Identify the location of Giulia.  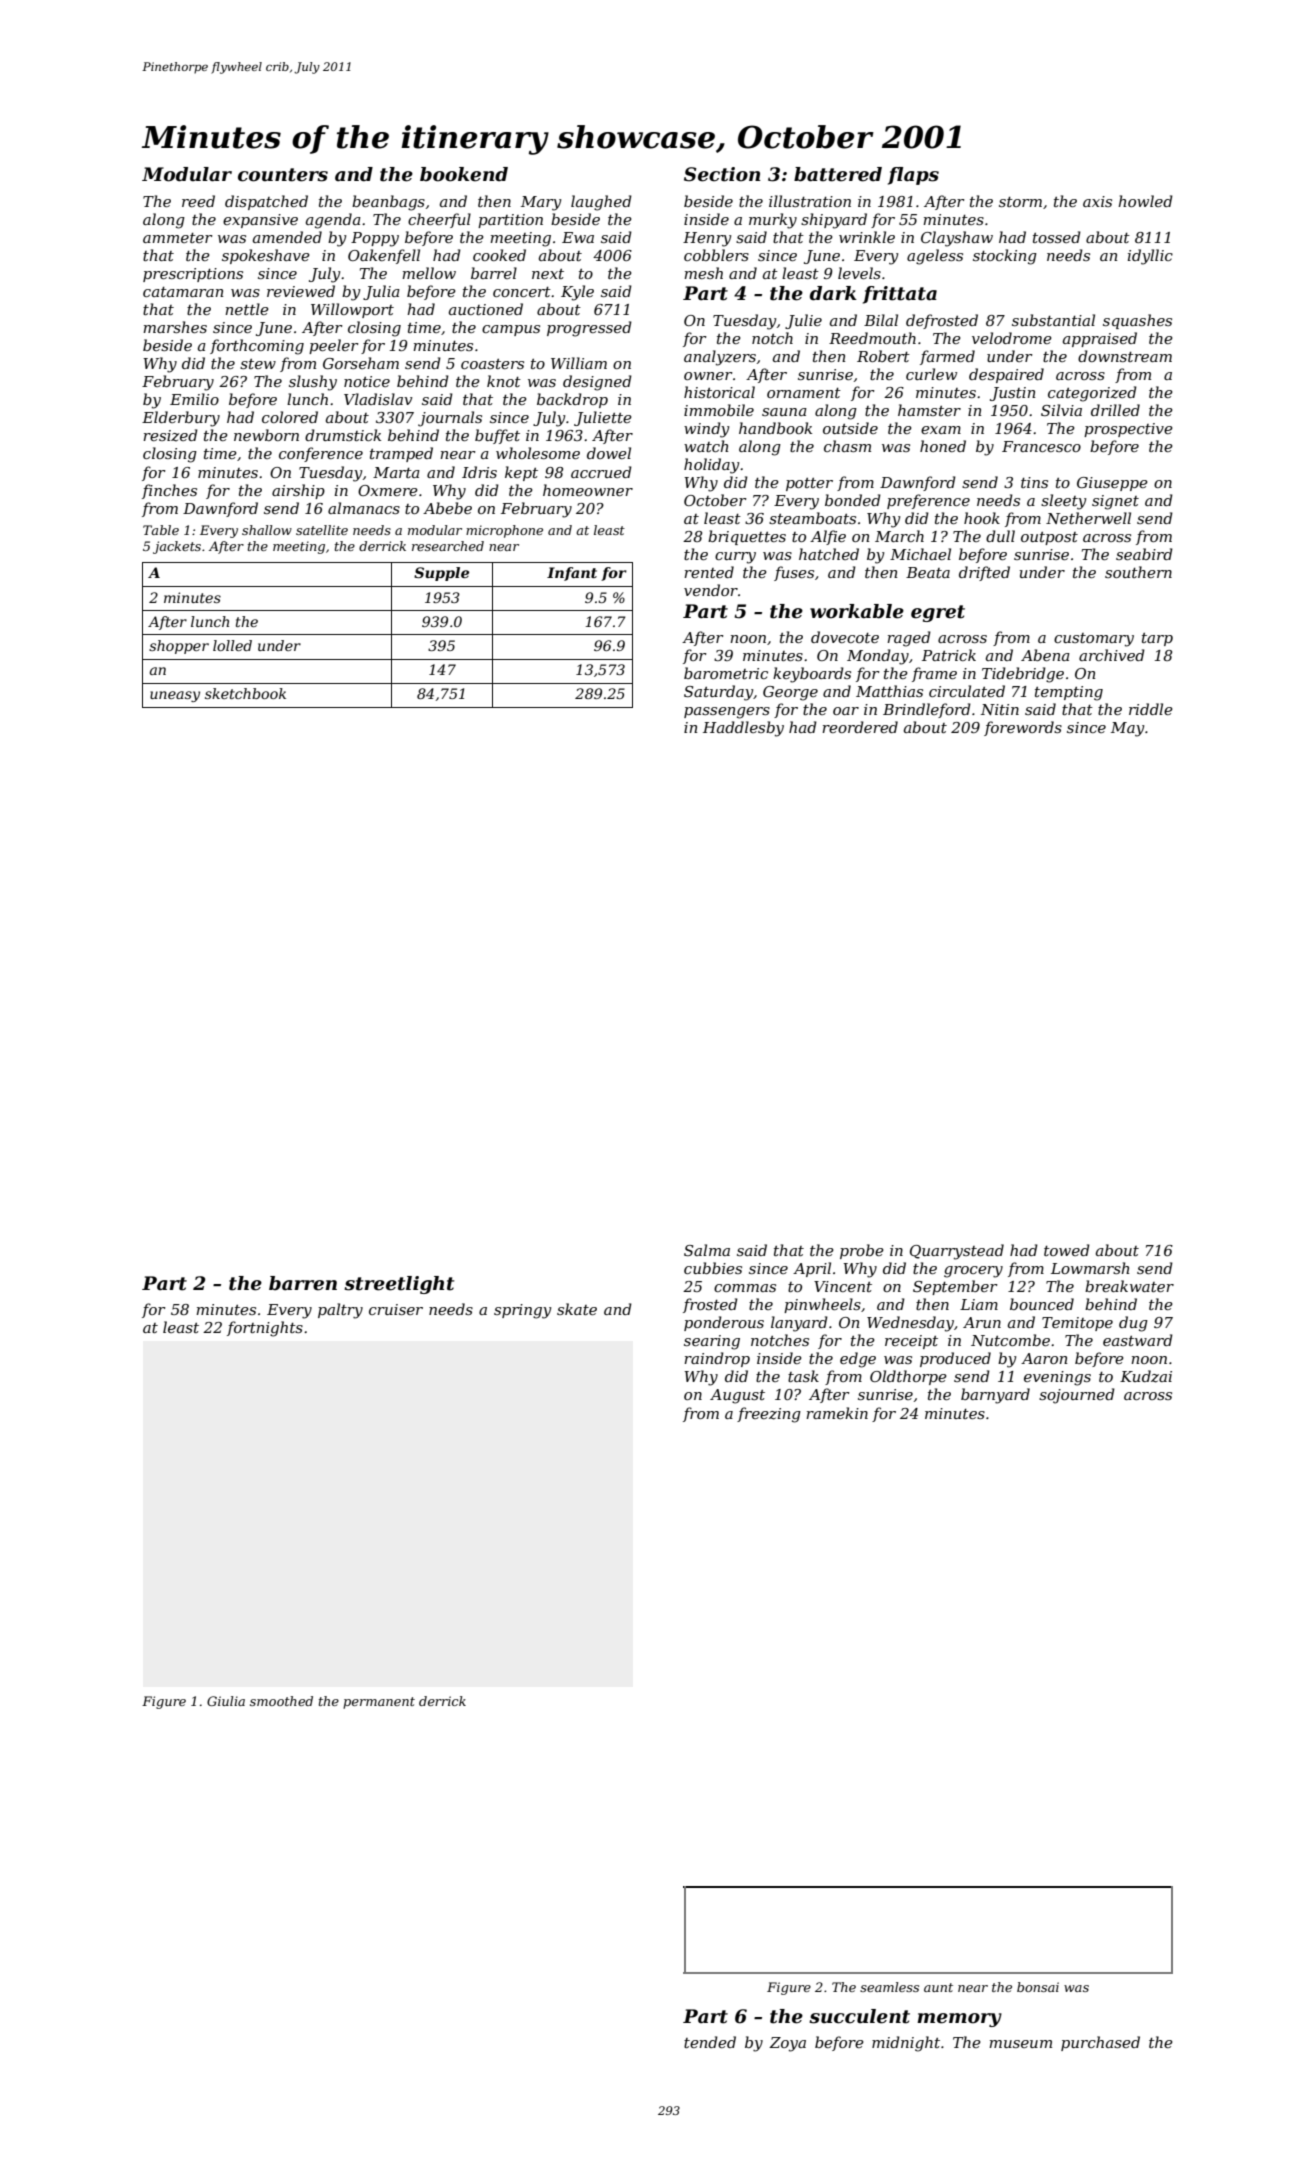
(226, 1701).
